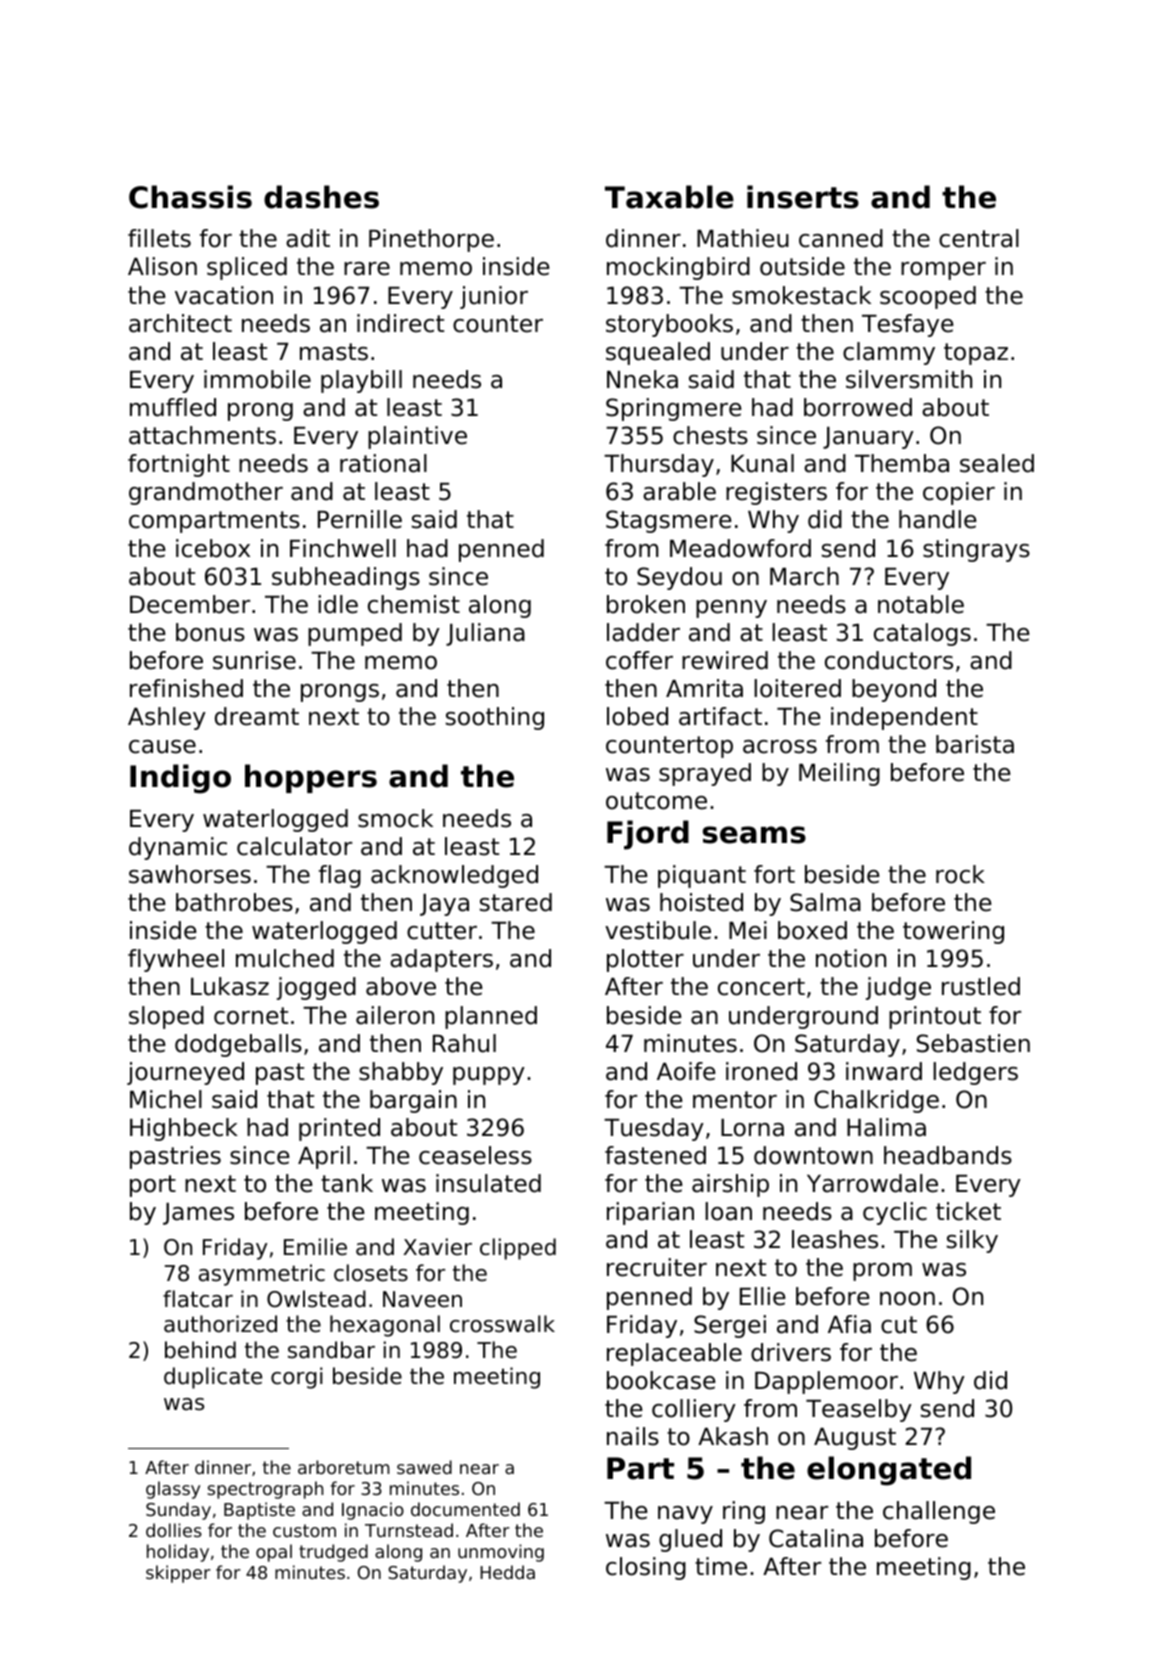  Describe the element at coordinates (502, 1324) in the document. I see `crosswalk` at that location.
